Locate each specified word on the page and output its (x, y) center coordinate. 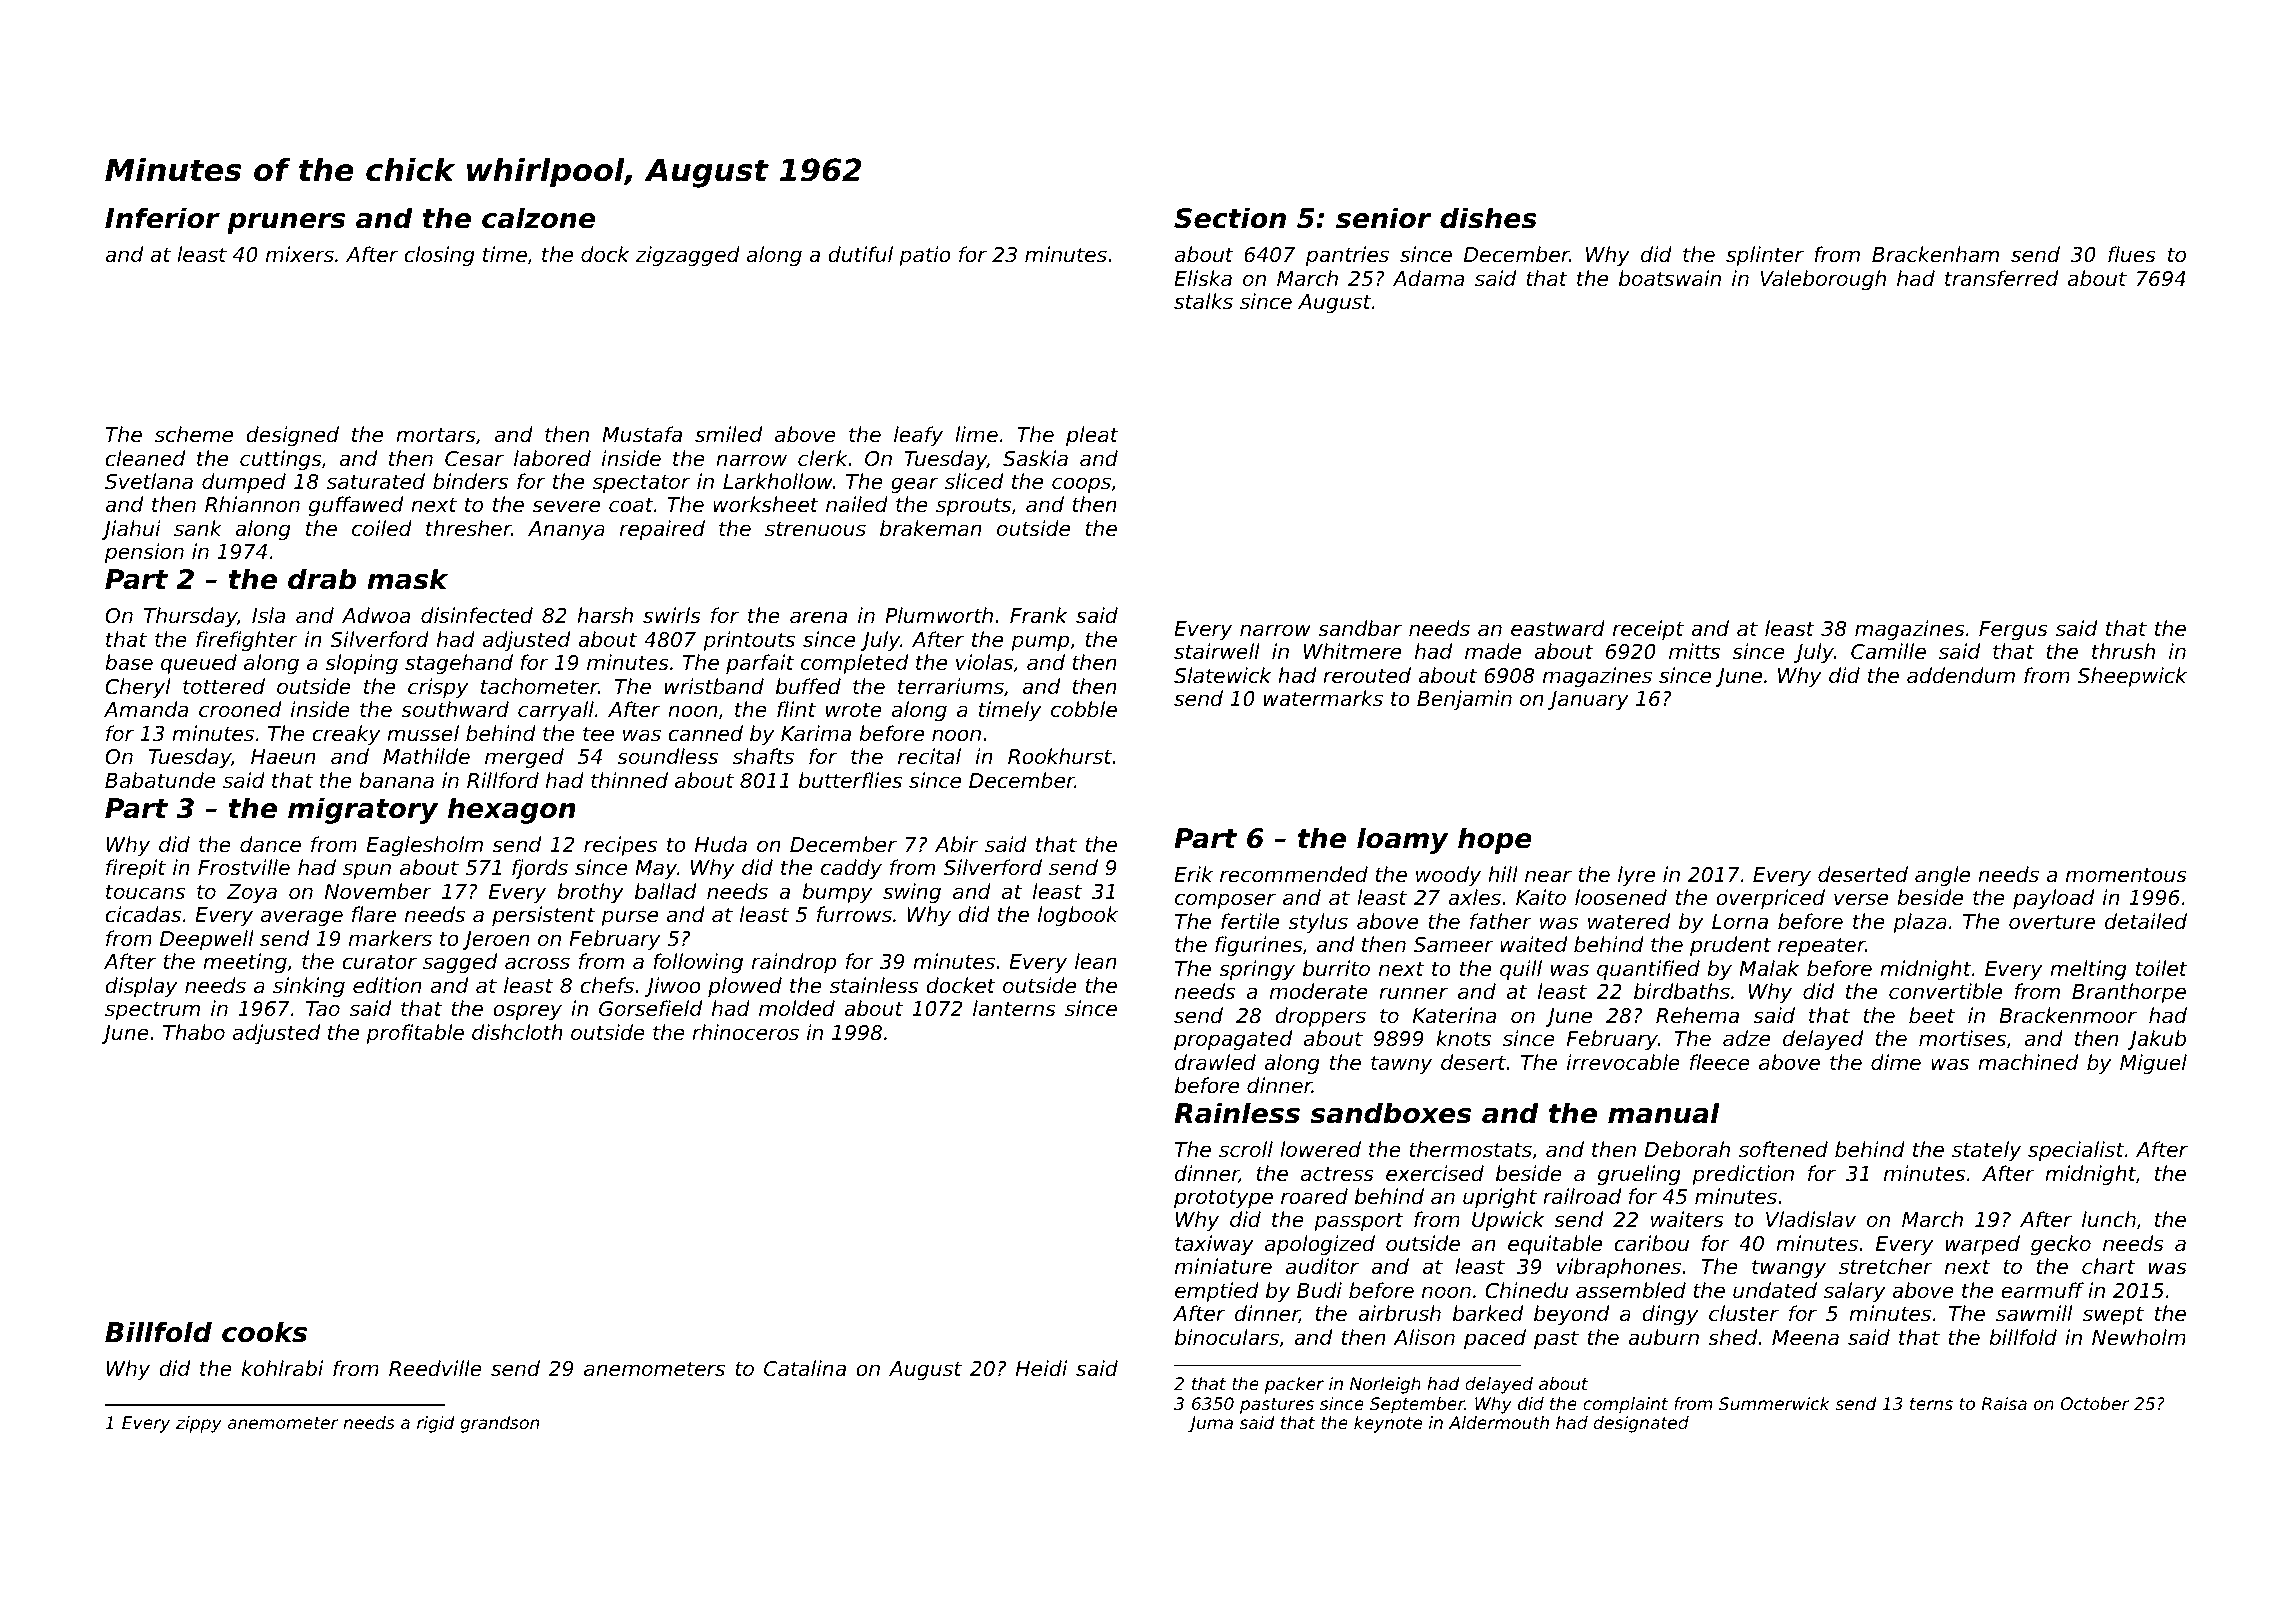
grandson (499, 1424)
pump (1040, 643)
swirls (672, 615)
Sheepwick (2132, 677)
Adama (1428, 278)
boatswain (1670, 278)
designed (292, 436)
